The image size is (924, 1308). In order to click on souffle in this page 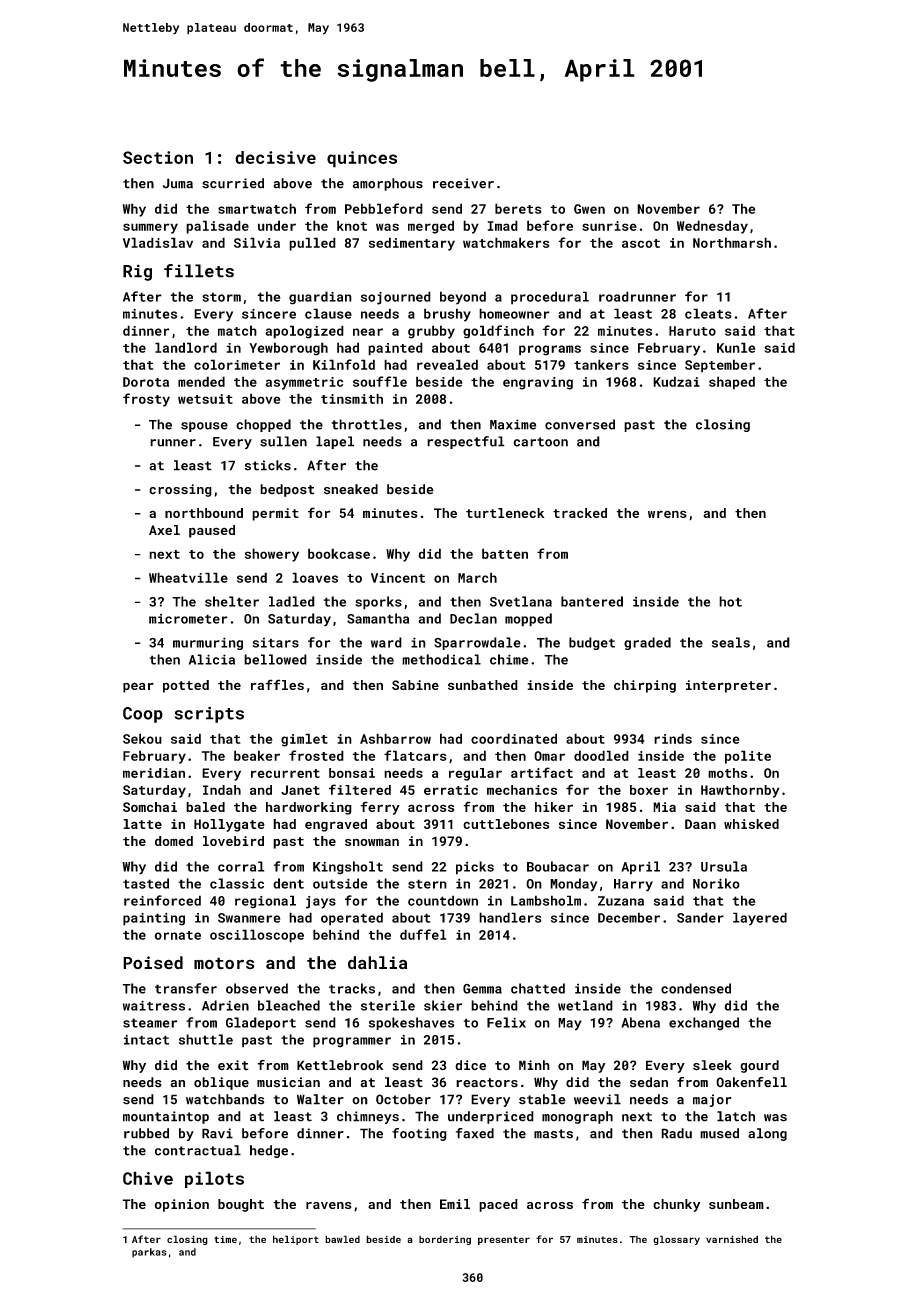, I will do `click(380, 381)`.
